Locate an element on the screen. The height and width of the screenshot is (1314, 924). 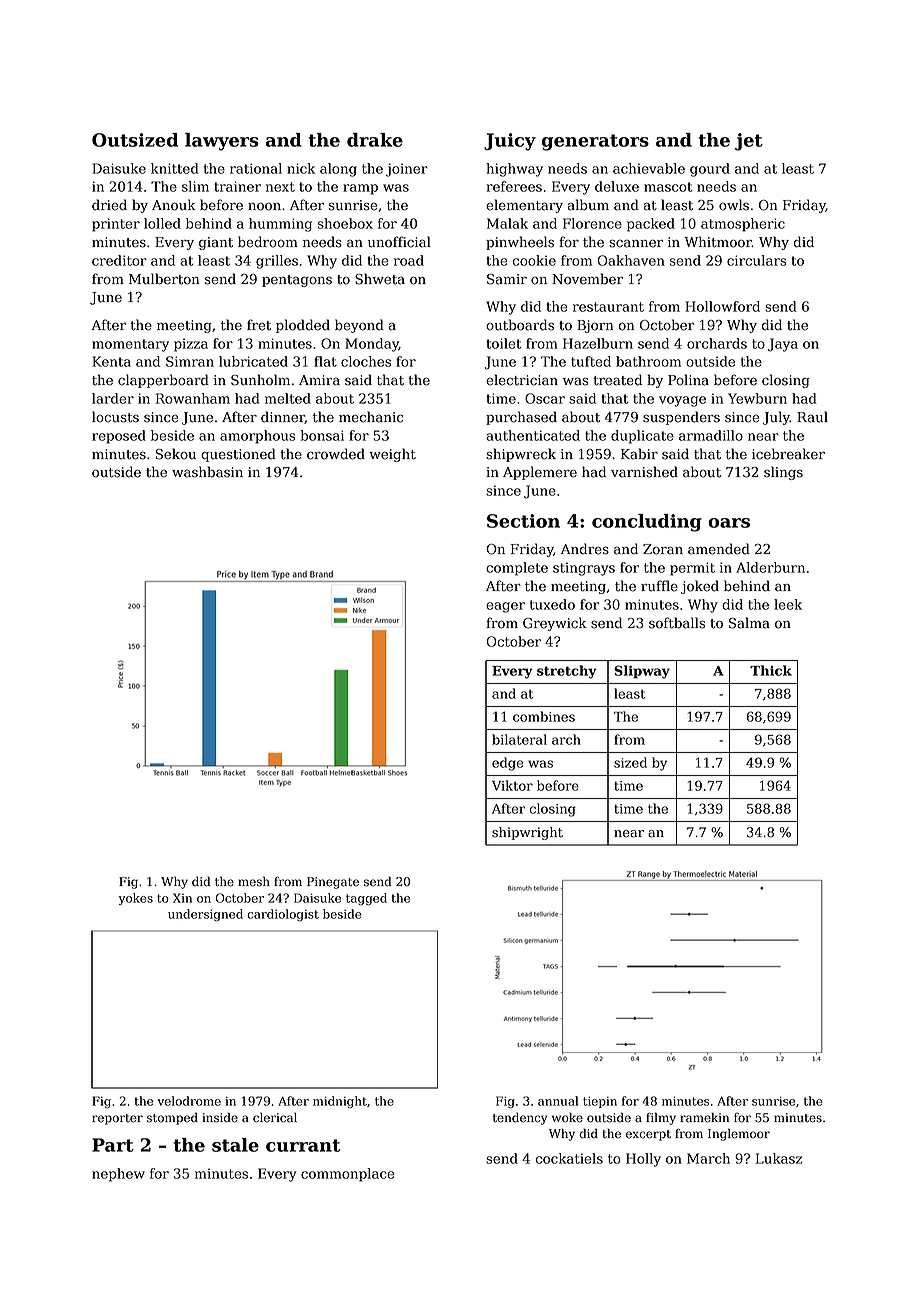
humming is located at coordinates (280, 225).
